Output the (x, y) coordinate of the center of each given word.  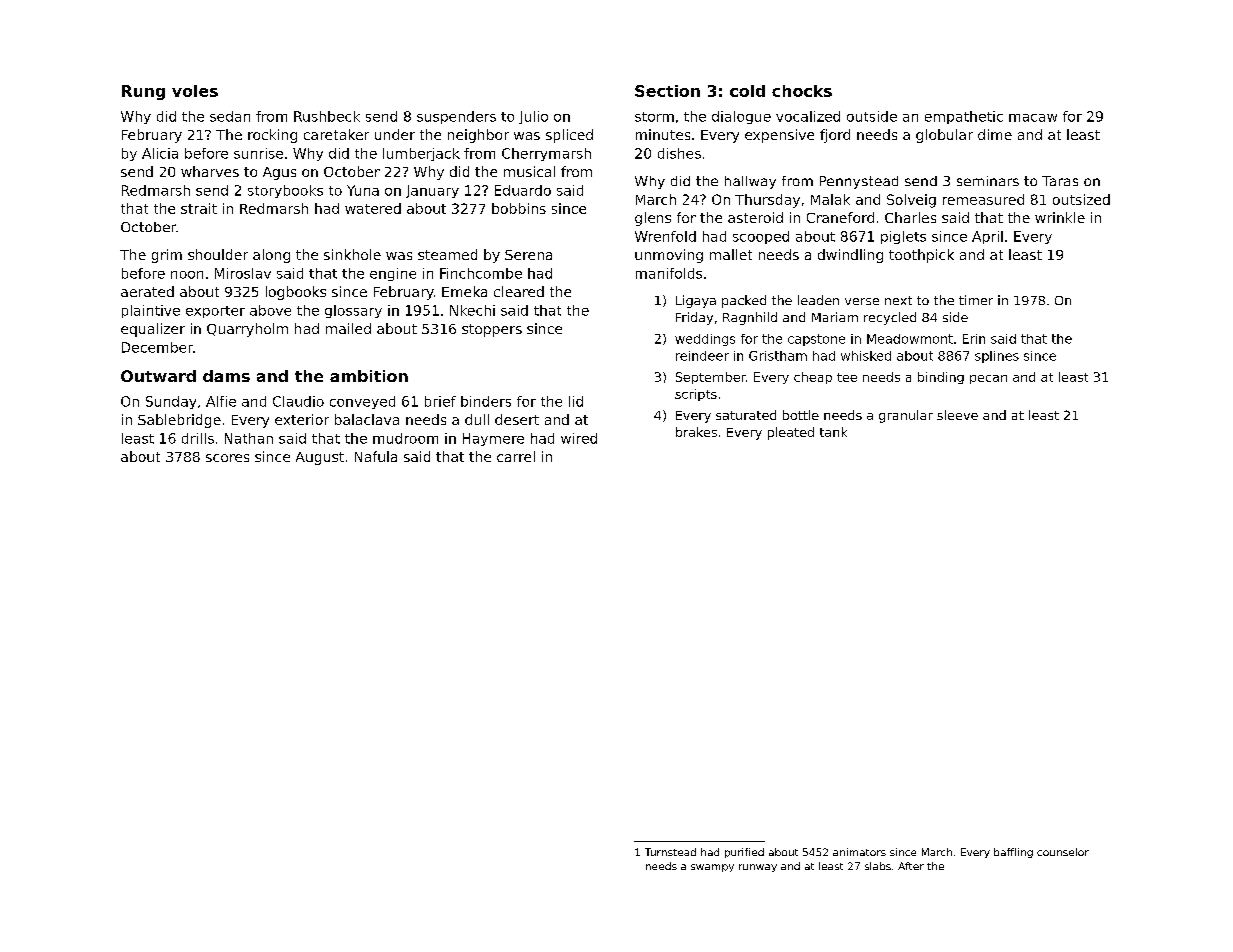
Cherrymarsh (546, 154)
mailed (348, 328)
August (320, 458)
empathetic (964, 117)
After (911, 866)
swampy (712, 868)
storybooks (285, 191)
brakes (696, 432)
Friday (694, 318)
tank (833, 432)
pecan (988, 379)
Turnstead (670, 852)
